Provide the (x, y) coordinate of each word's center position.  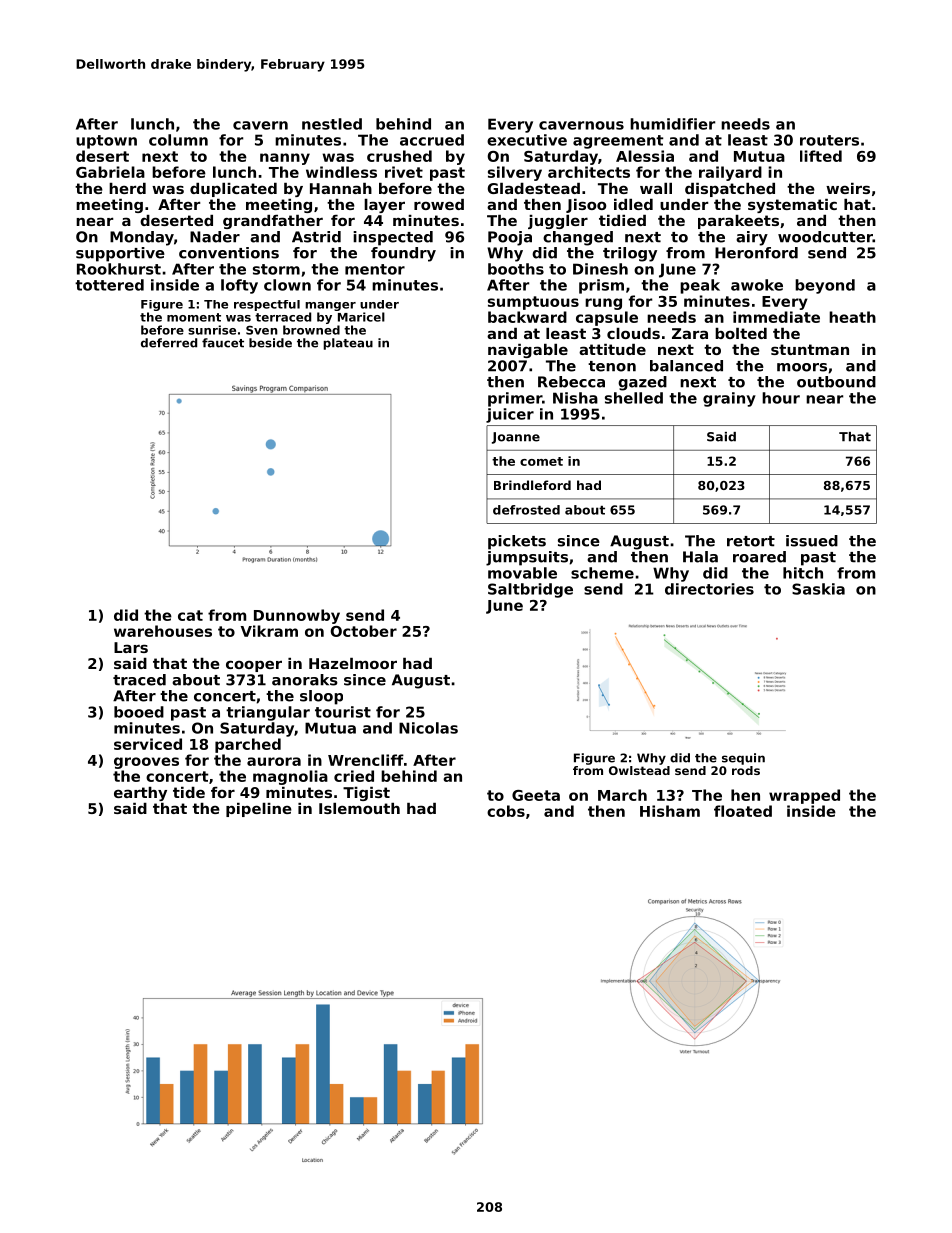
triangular (268, 713)
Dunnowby (297, 616)
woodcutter (825, 237)
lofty (239, 286)
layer (384, 206)
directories (709, 589)
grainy (729, 399)
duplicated (233, 190)
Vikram (269, 631)
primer (515, 399)
